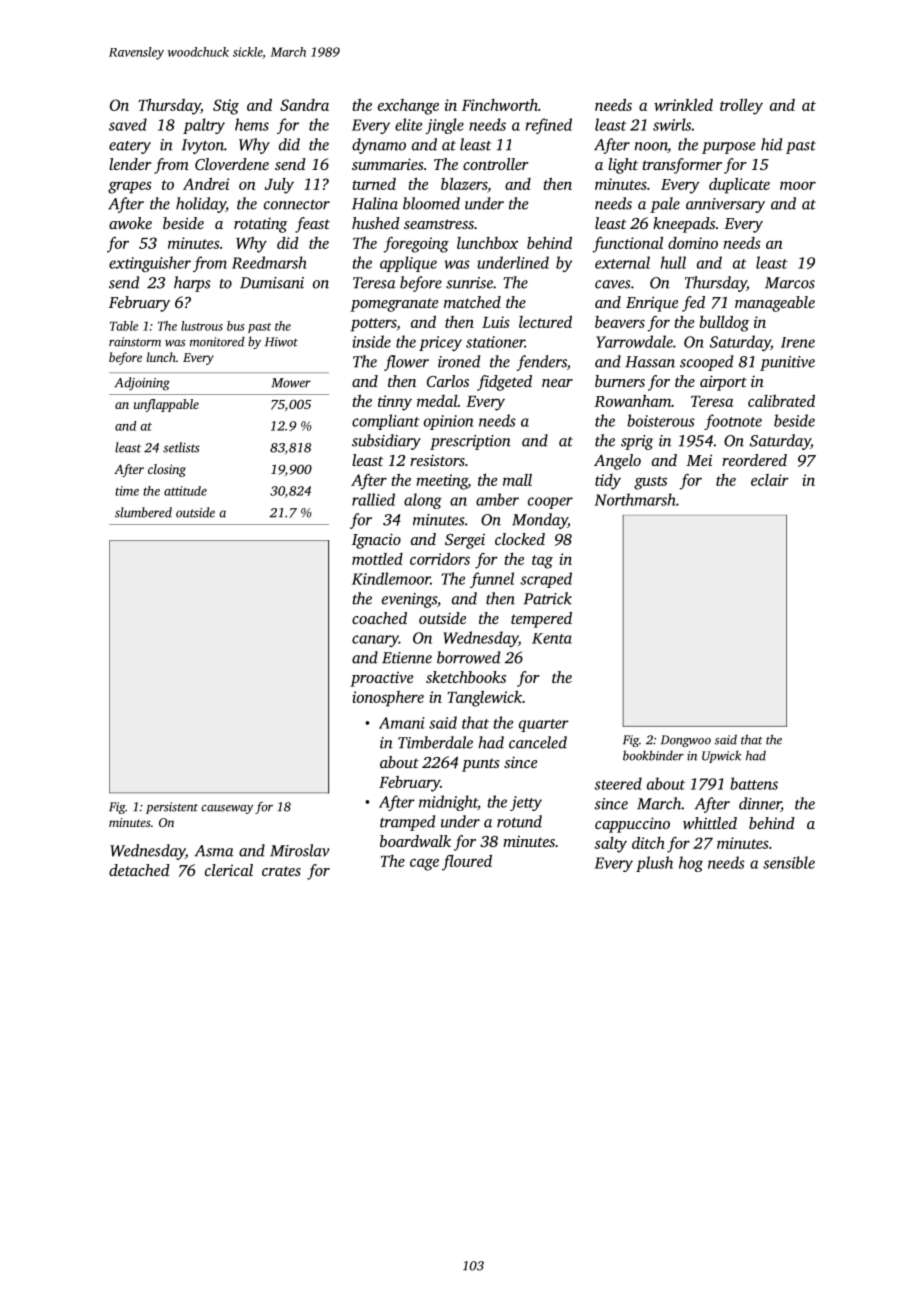 The height and width of the screenshot is (1308, 924). What do you see at coordinates (538, 742) in the screenshot?
I see `canceled` at bounding box center [538, 742].
